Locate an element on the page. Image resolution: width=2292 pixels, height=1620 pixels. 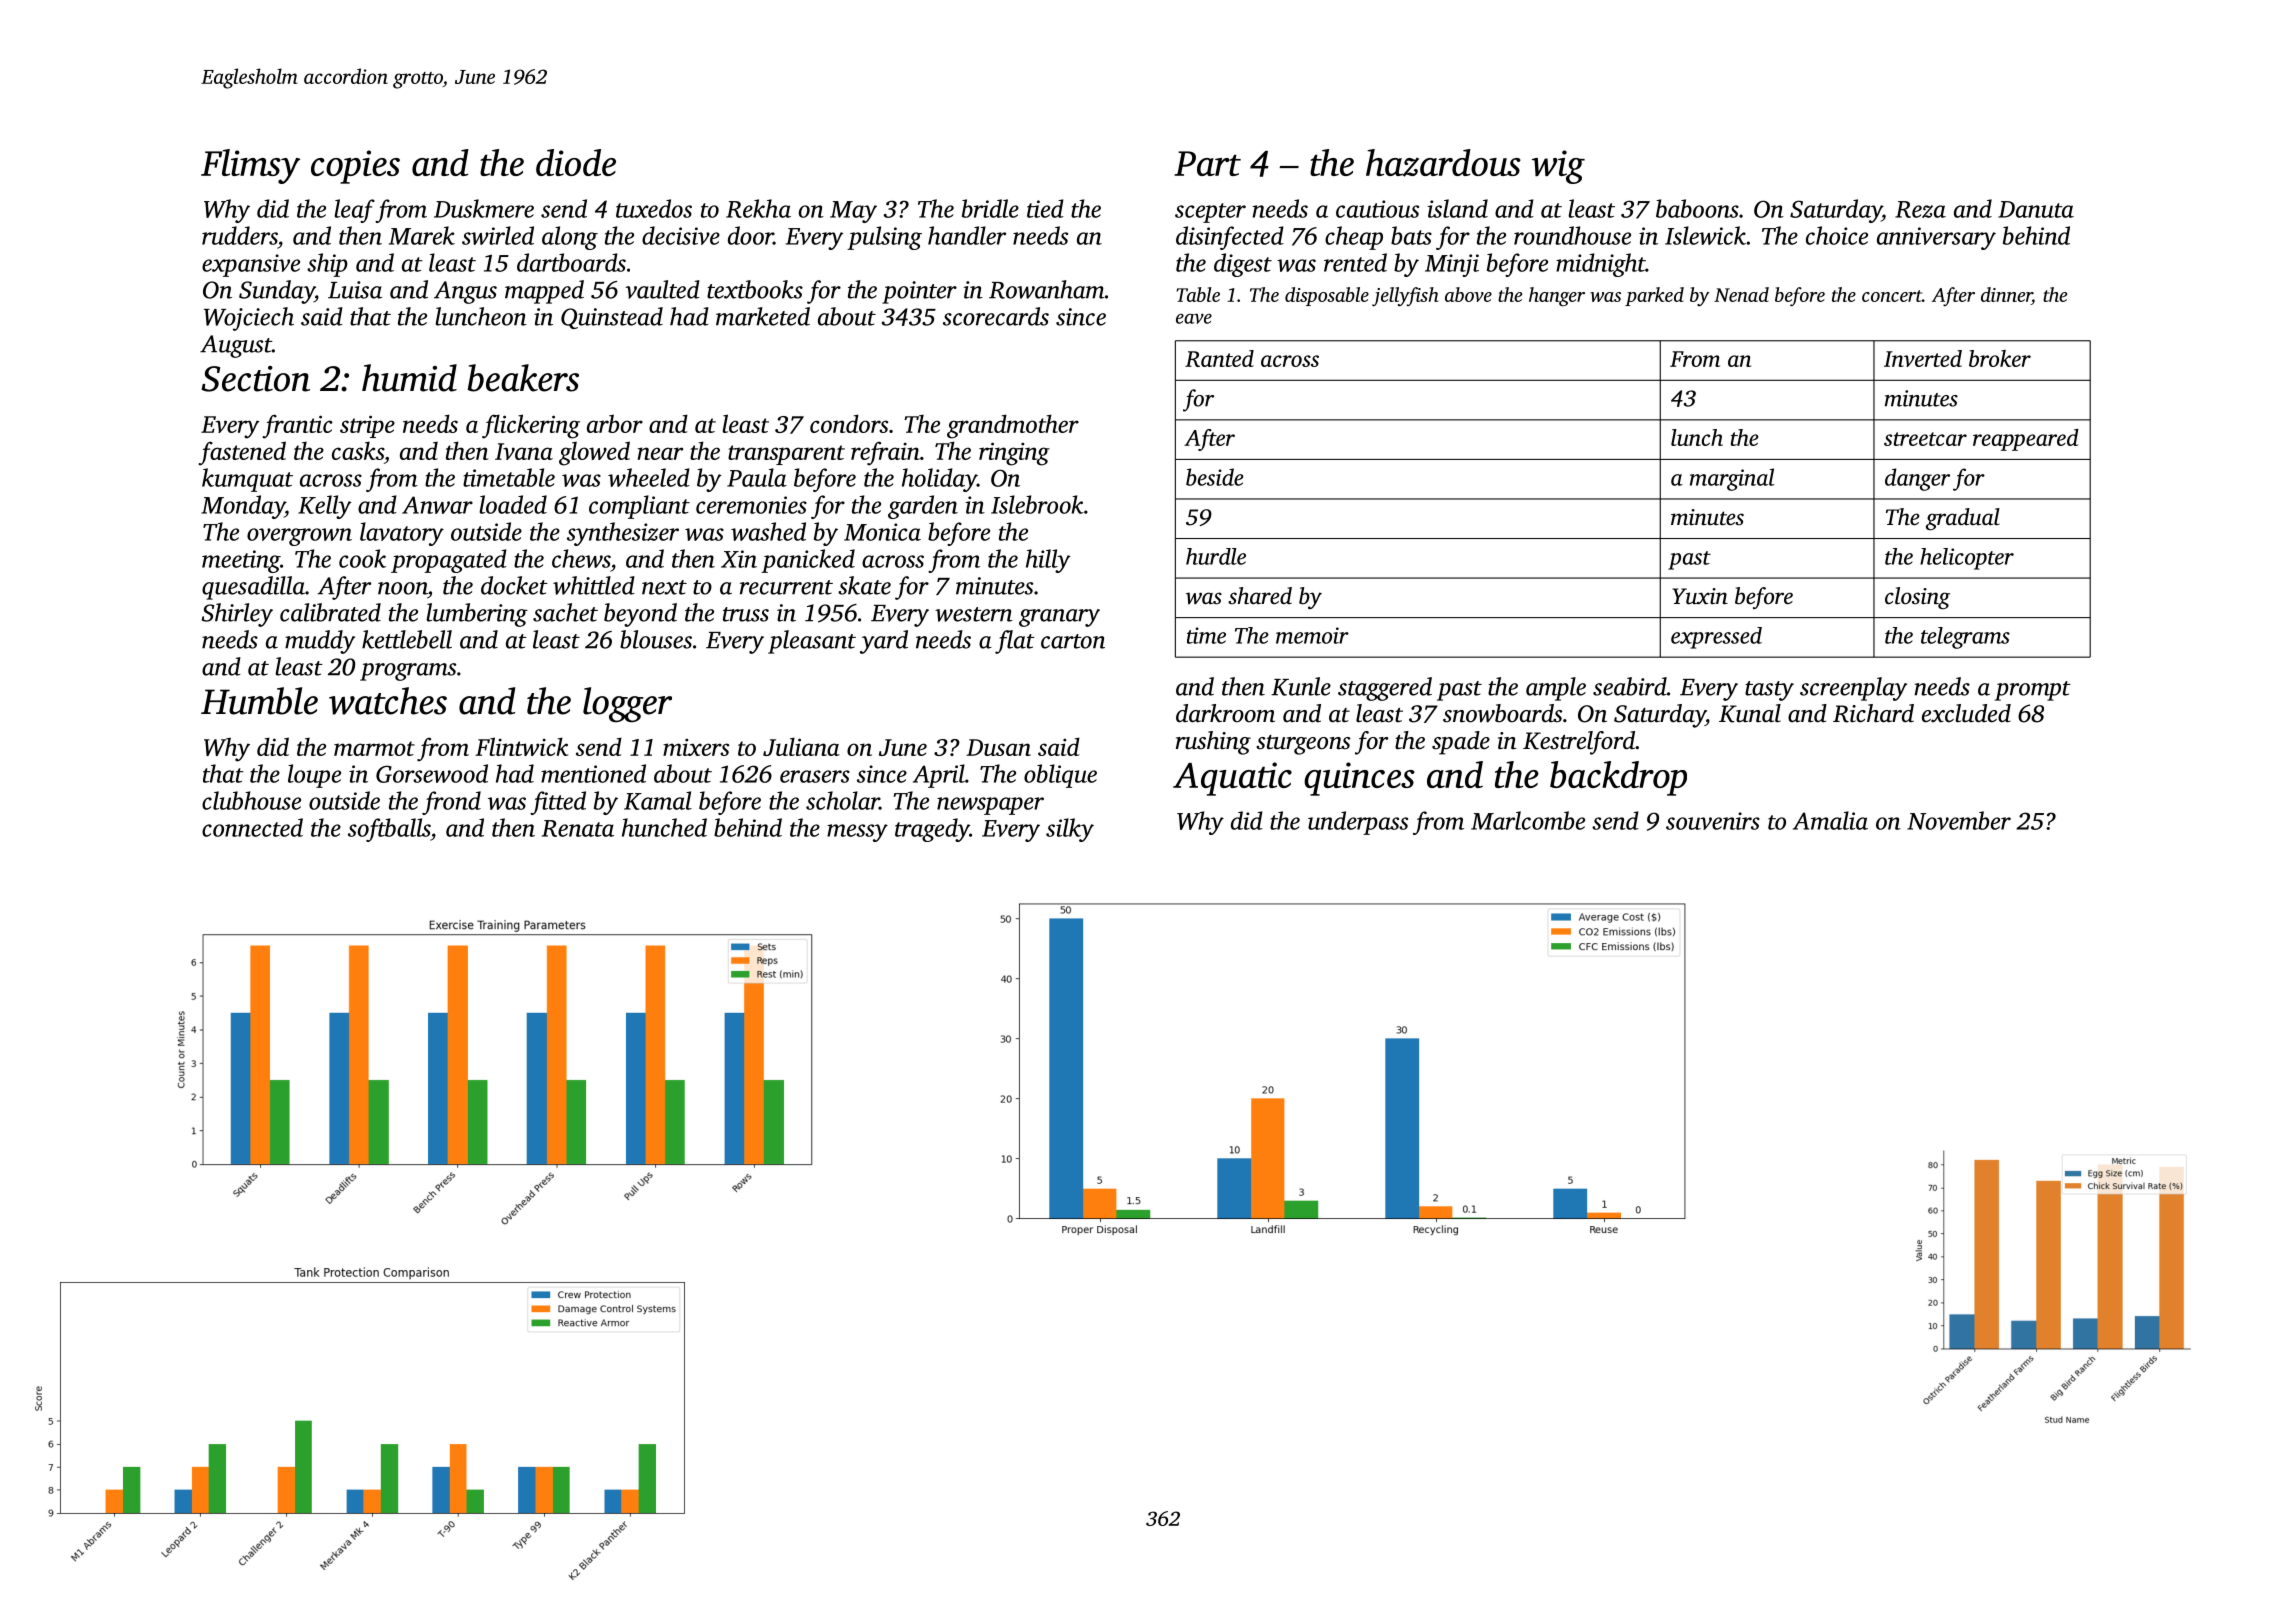
Danuta is located at coordinates (2036, 209).
